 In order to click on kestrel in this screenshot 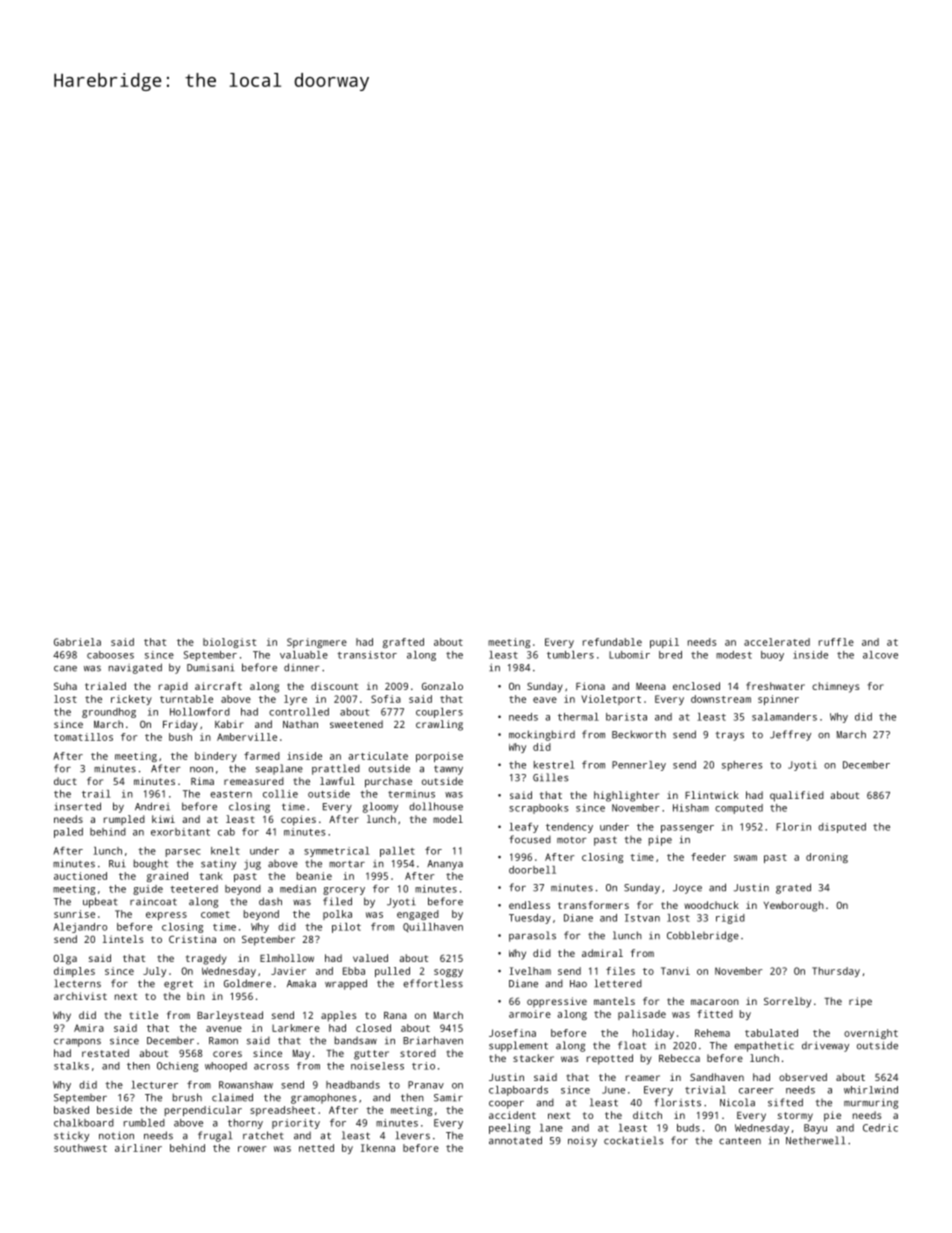, I will do `click(554, 765)`.
